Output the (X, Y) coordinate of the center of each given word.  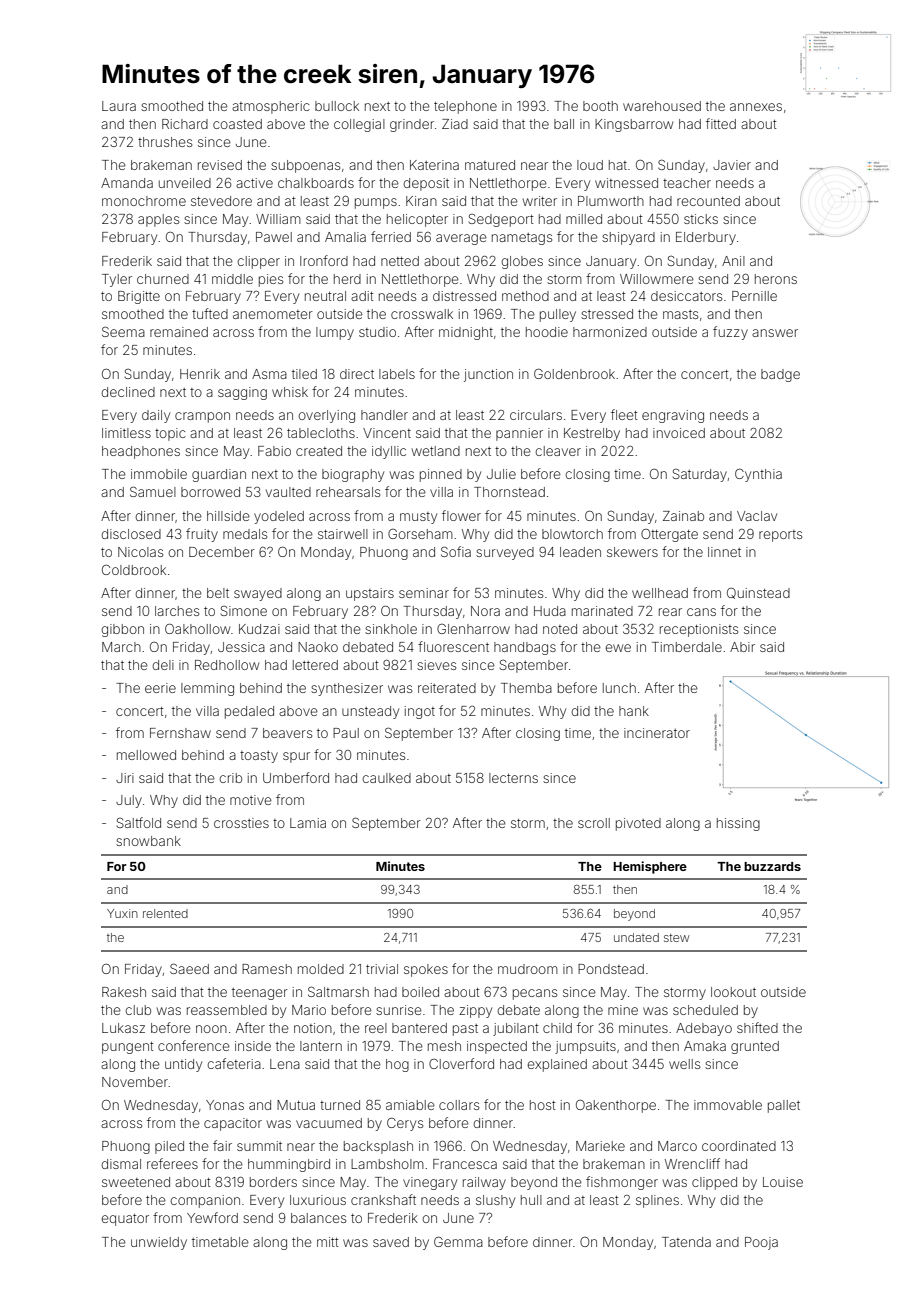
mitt (328, 1242)
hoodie (547, 332)
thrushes (165, 142)
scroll (594, 823)
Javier (732, 165)
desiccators (686, 296)
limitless (126, 433)
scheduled (705, 1010)
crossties (241, 823)
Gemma (458, 1241)
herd (347, 279)
